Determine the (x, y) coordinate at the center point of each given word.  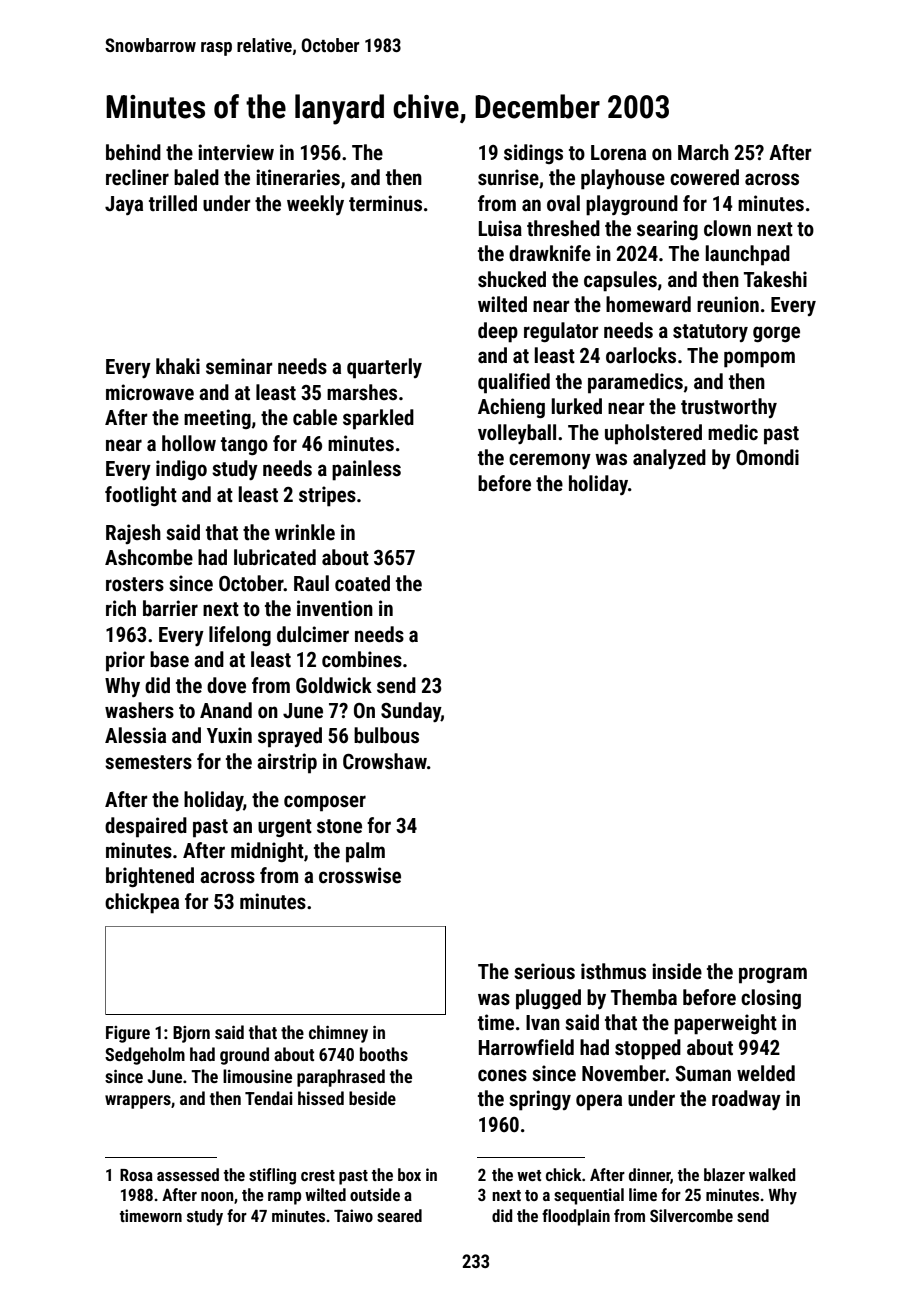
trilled (173, 203)
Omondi (767, 457)
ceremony (550, 461)
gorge (776, 334)
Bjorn (191, 1034)
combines (362, 659)
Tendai (269, 1098)
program (773, 975)
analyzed (669, 459)
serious (544, 971)
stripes (327, 496)
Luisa (500, 228)
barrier (170, 608)
